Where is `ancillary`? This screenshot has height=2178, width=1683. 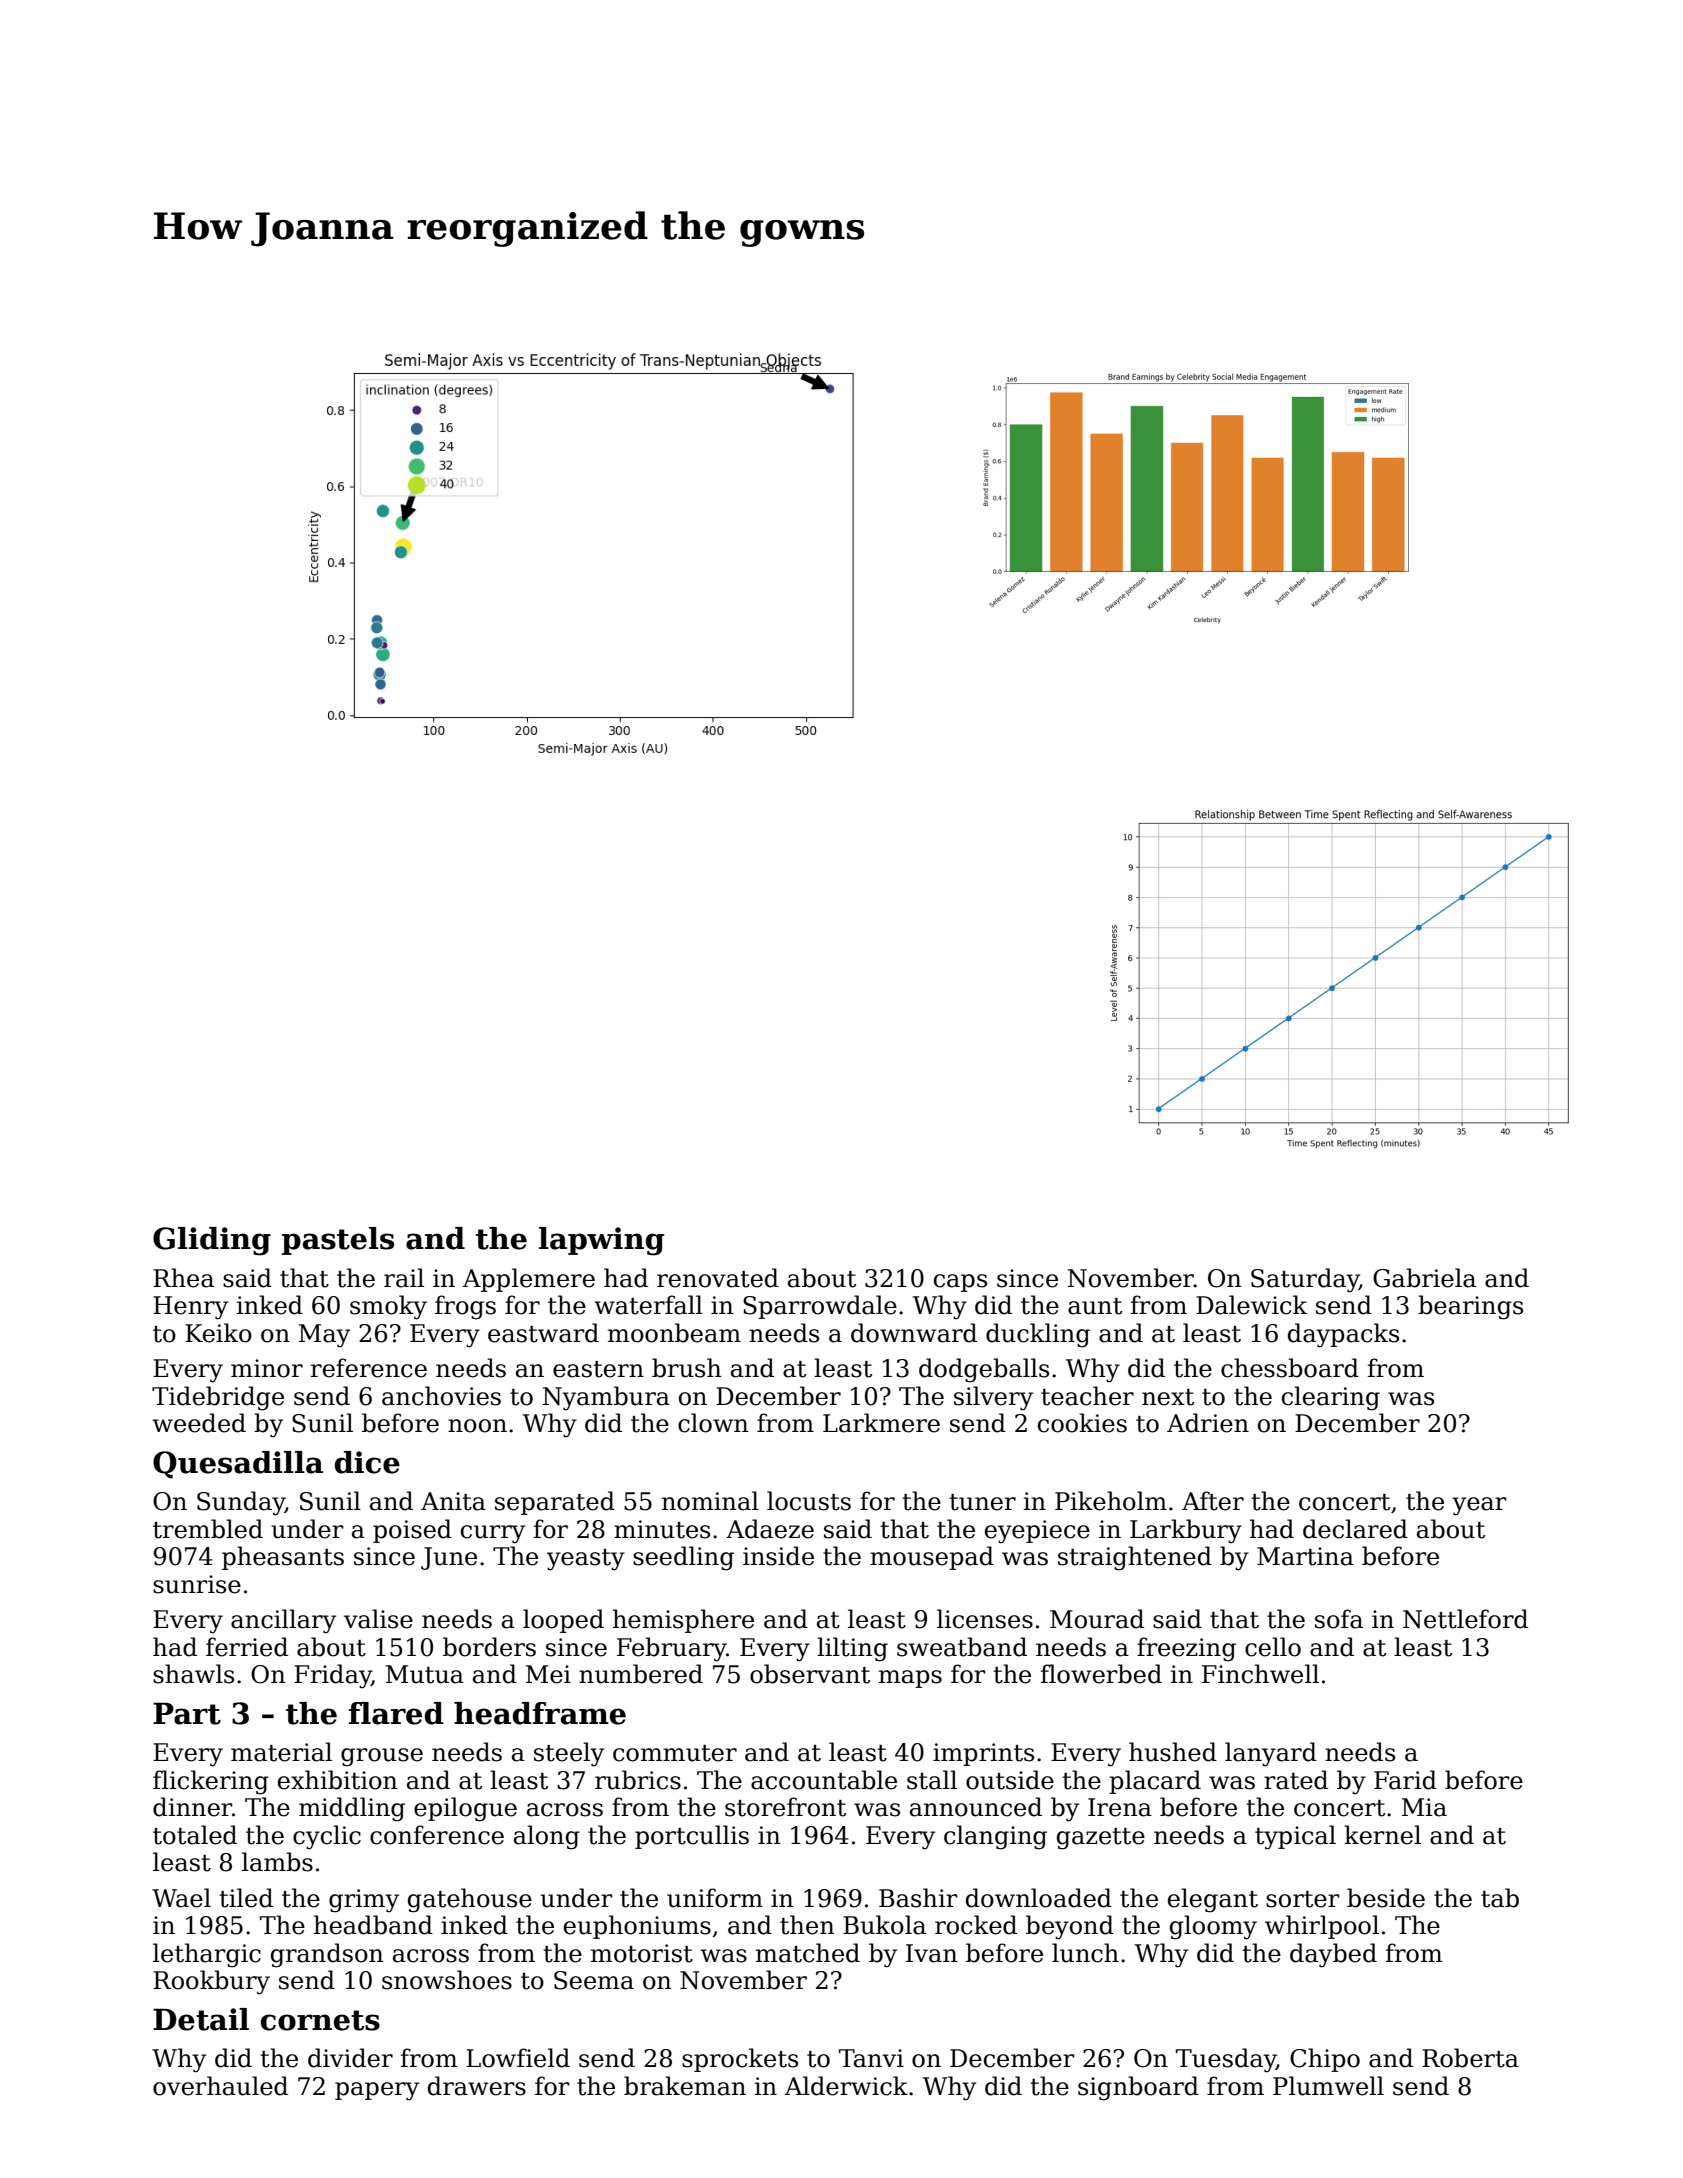 ancillary is located at coordinates (283, 1621).
